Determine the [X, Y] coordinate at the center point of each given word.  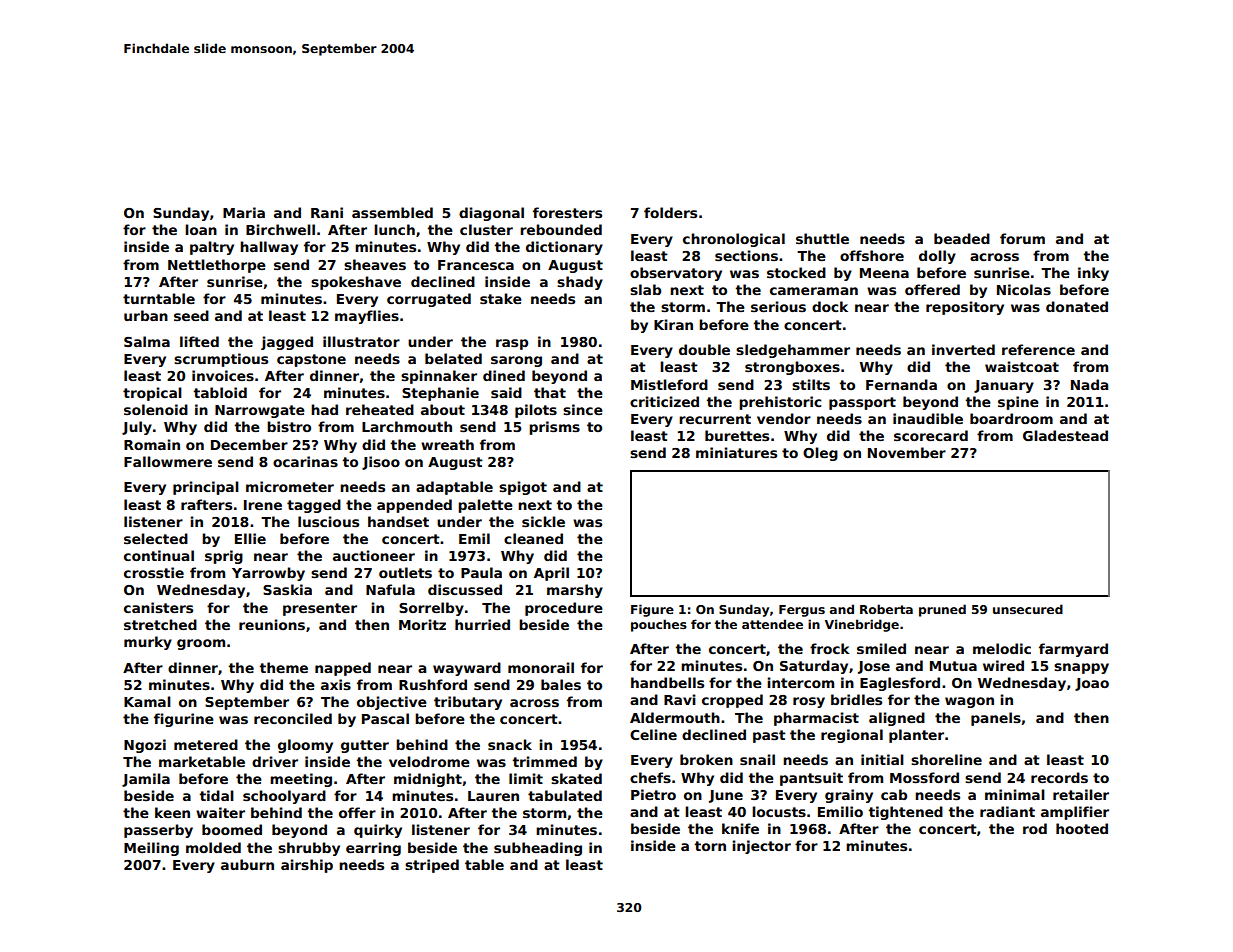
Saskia [287, 589]
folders [670, 212]
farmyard [1073, 650]
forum [1022, 238]
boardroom [1011, 418]
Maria [244, 212]
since [583, 409]
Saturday [814, 667]
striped [432, 866]
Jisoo [381, 463]
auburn [247, 864]
